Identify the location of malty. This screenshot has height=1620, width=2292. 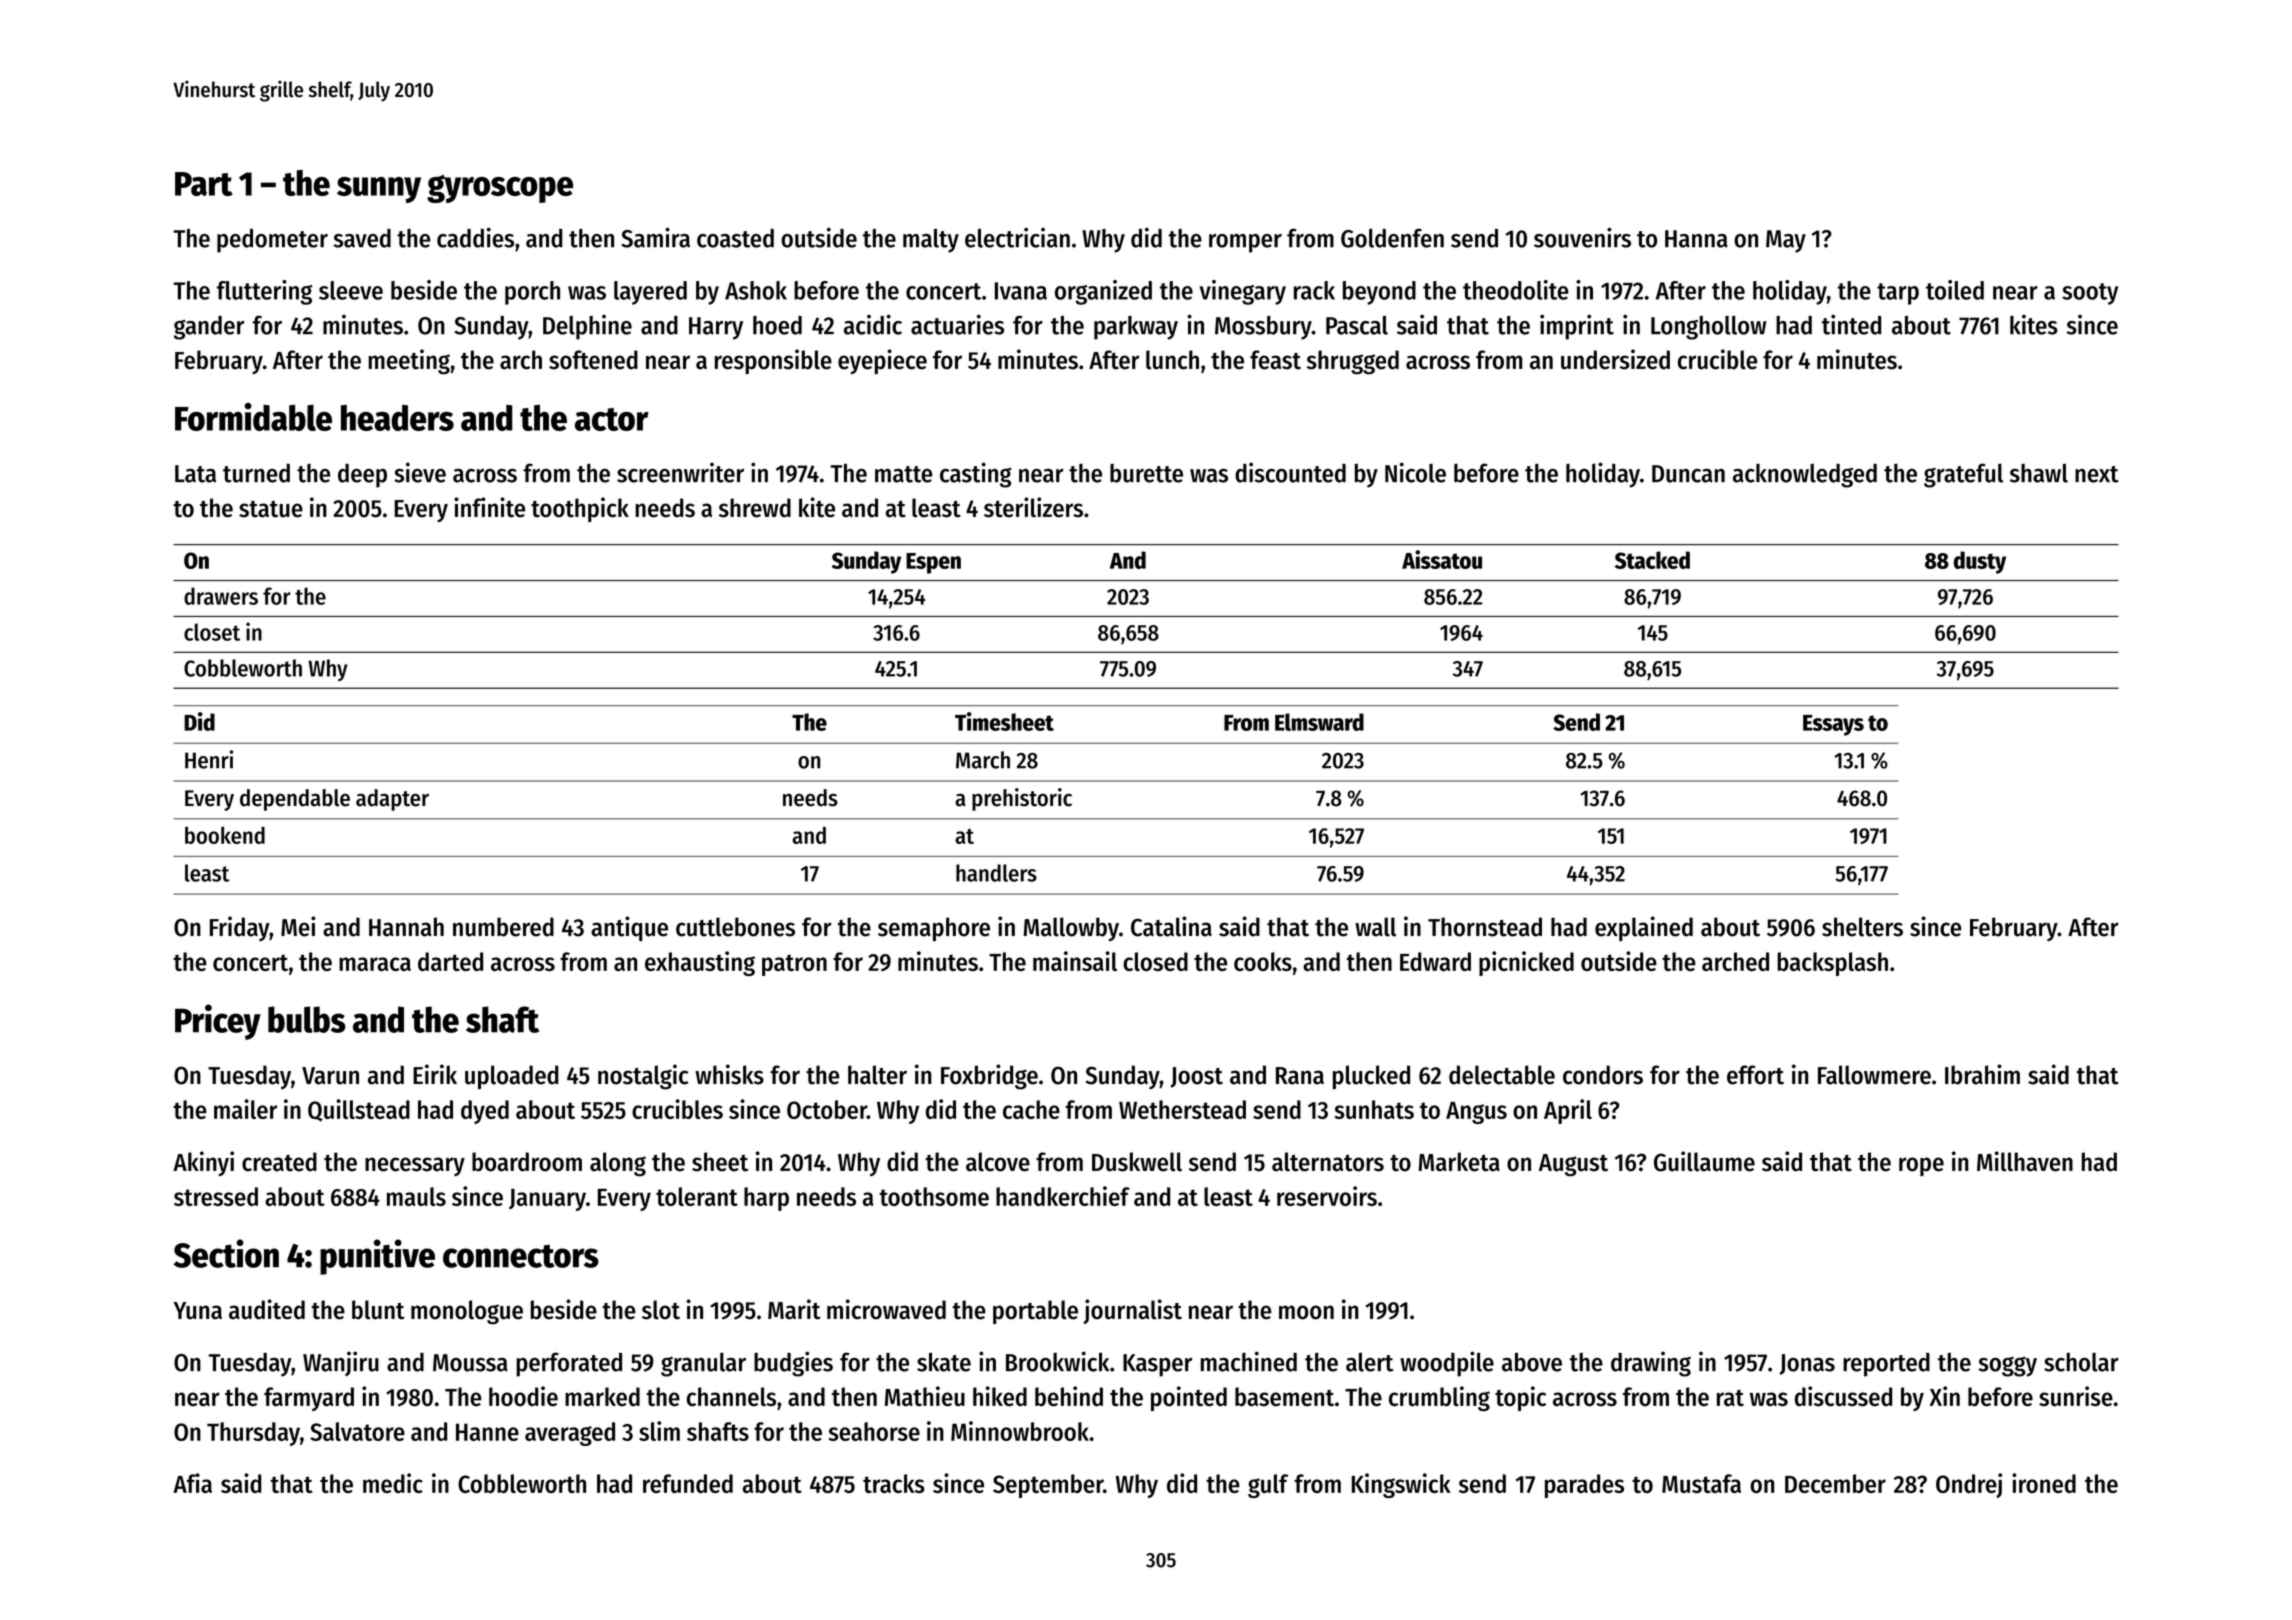
(931, 241).
